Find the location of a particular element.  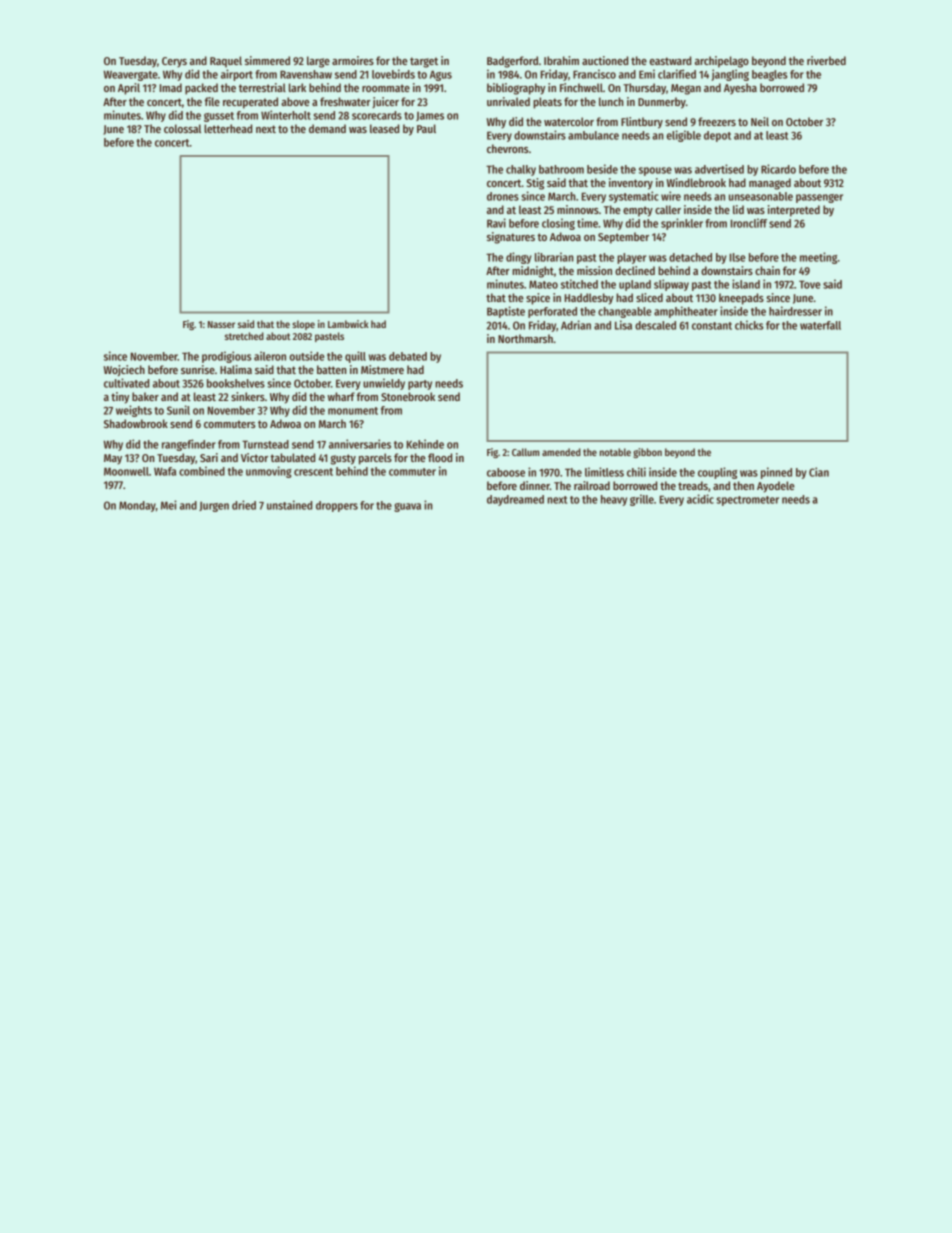

dingy is located at coordinates (519, 258).
